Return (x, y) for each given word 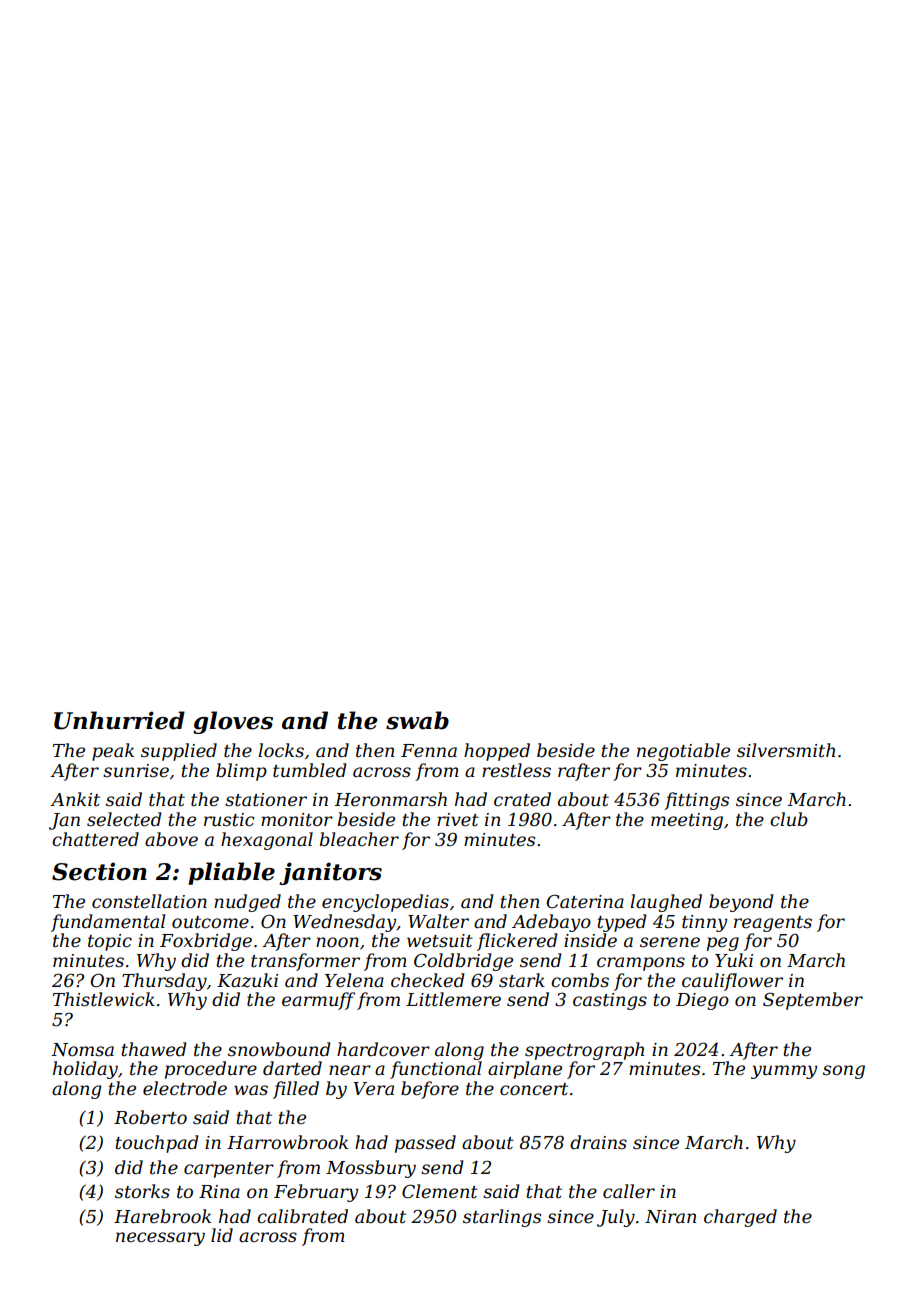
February (316, 1193)
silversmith (786, 750)
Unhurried (119, 720)
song (844, 1072)
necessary (160, 1239)
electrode (185, 1088)
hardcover (383, 1049)
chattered (95, 839)
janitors (330, 873)
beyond (741, 903)
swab (417, 720)
